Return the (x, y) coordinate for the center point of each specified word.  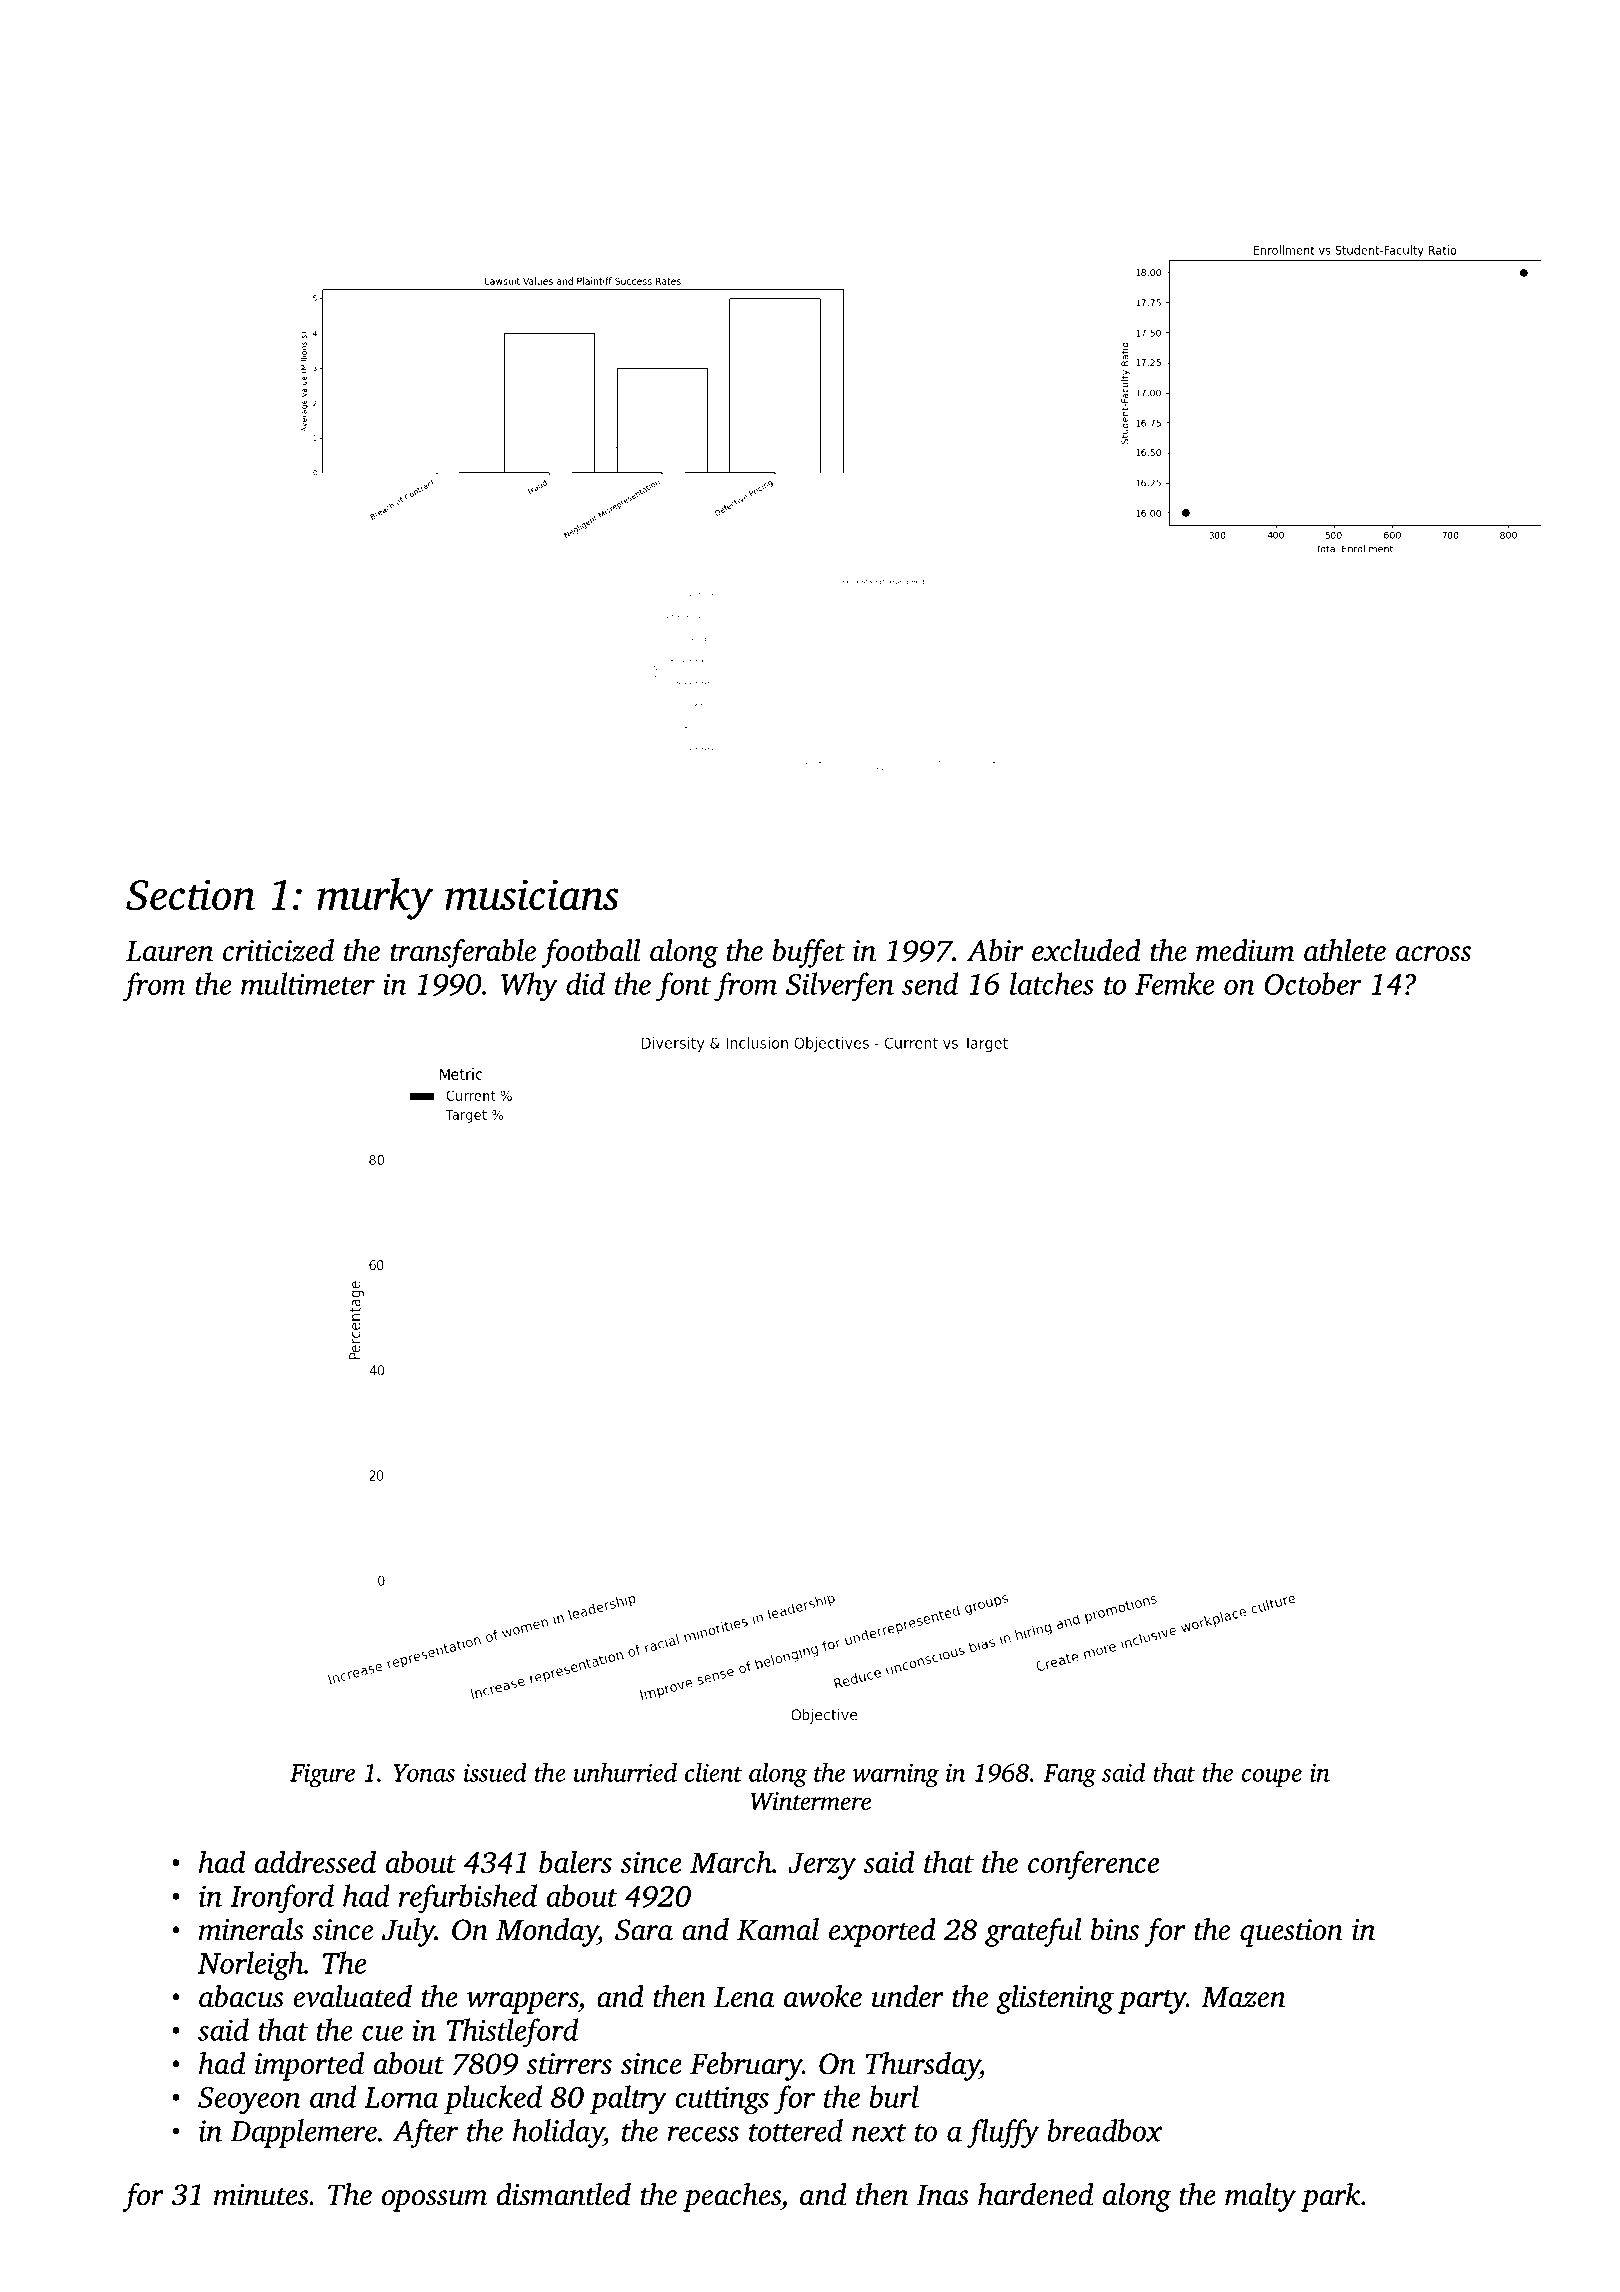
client (713, 1772)
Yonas (424, 1773)
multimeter (308, 983)
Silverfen (840, 987)
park (1330, 2197)
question (1291, 1933)
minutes (261, 2195)
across (1433, 954)
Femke (1174, 983)
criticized (278, 950)
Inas (942, 2195)
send (930, 983)
